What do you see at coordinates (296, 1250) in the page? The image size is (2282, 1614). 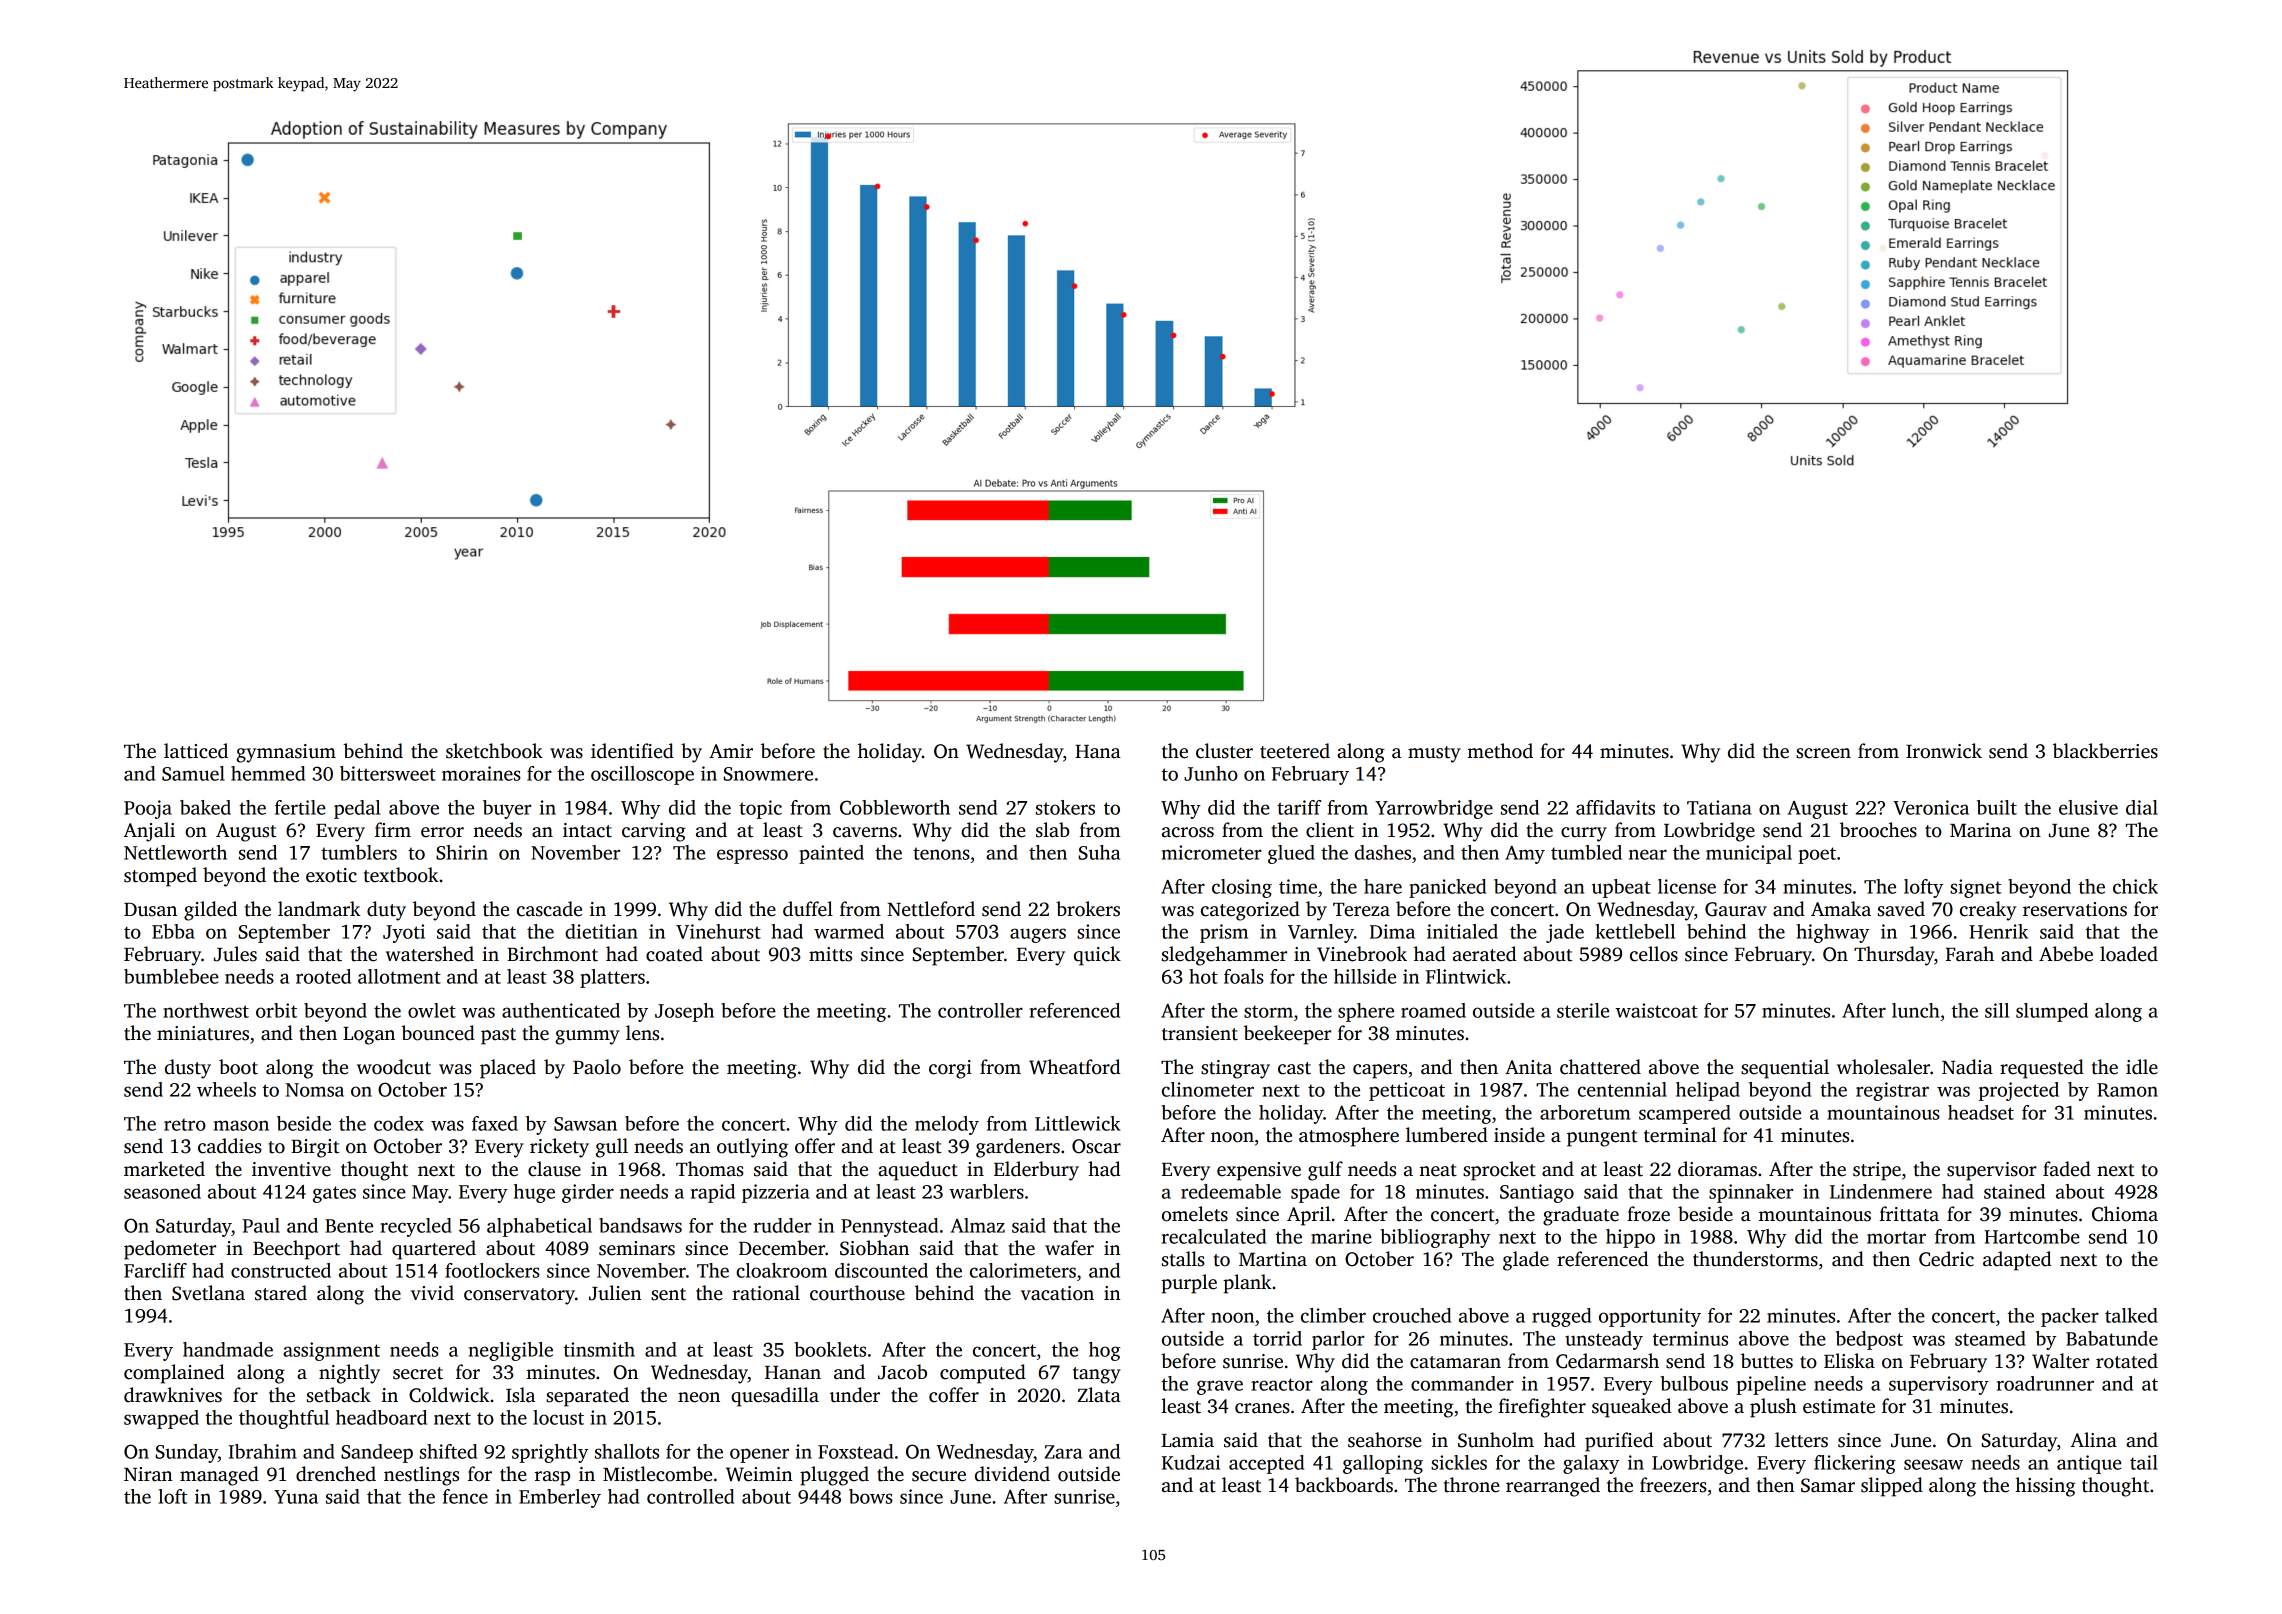 I see `Beechport` at bounding box center [296, 1250].
